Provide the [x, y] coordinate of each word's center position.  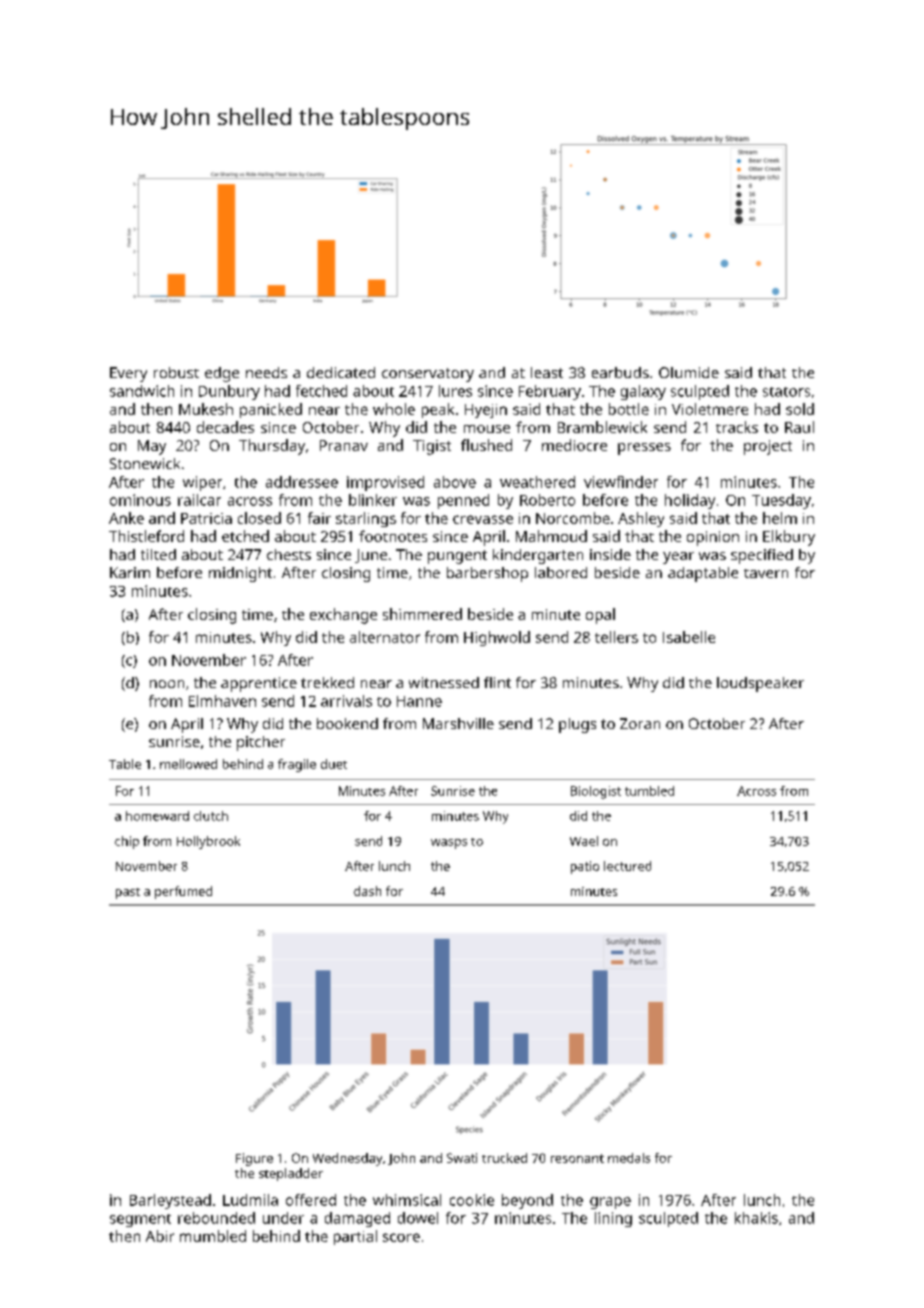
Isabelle [689, 637]
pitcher [261, 743]
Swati [462, 1158]
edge [222, 374]
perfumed [183, 892]
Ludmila [250, 1200]
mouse [487, 429]
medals [629, 1158]
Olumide [689, 372]
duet [334, 764]
